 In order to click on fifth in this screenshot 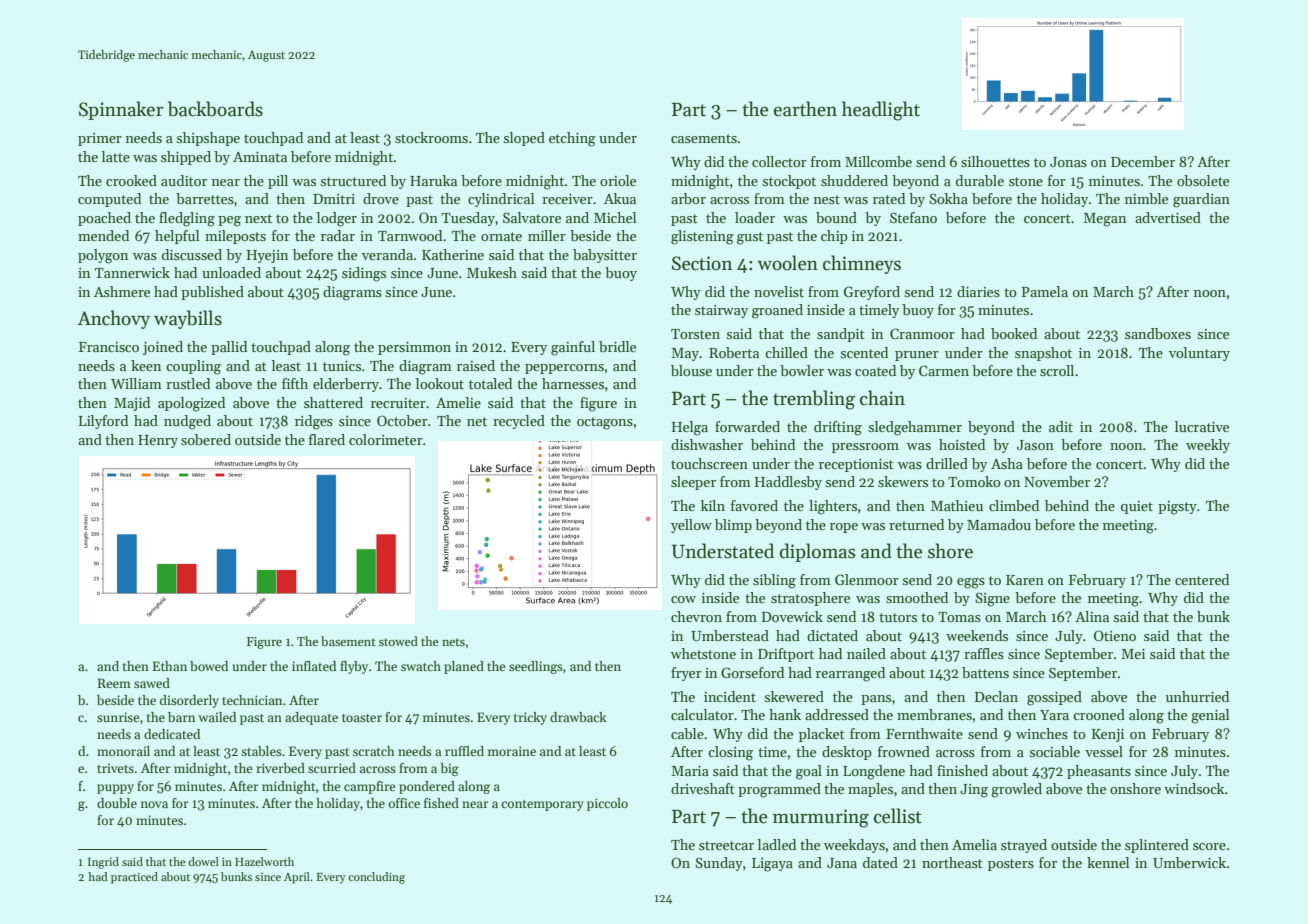, I will do `click(295, 383)`.
